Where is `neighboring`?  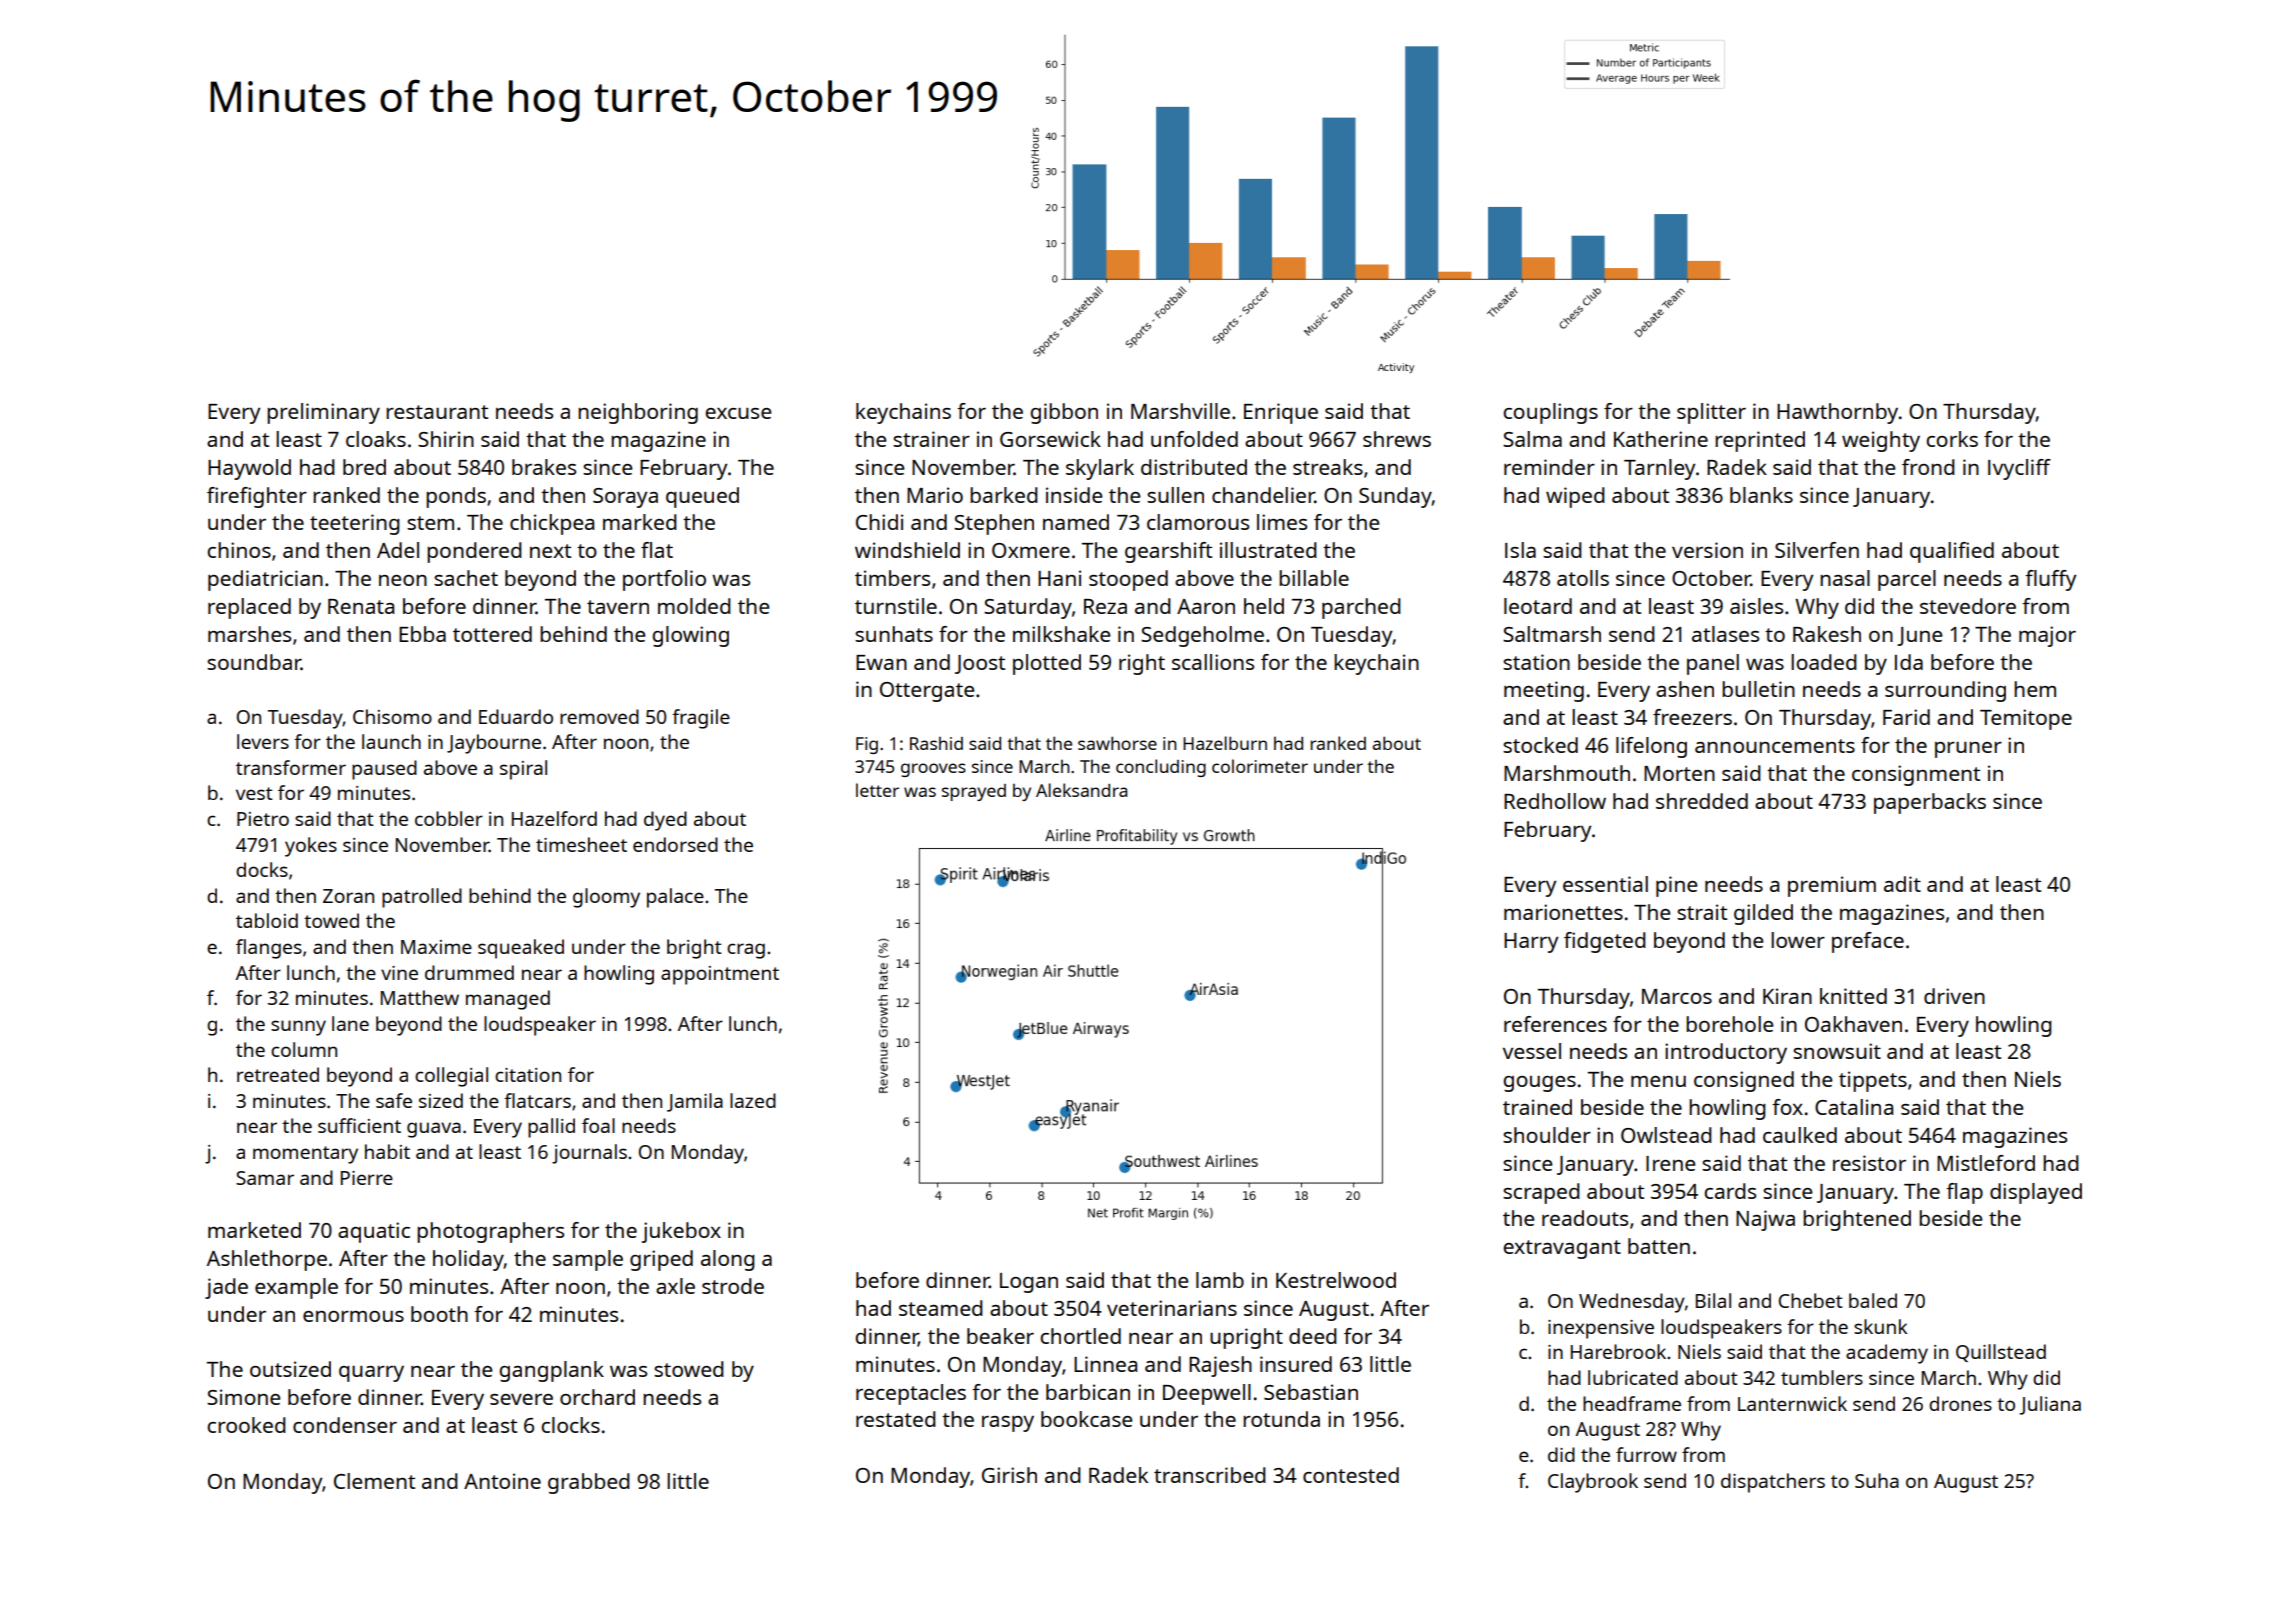
neighboring is located at coordinates (638, 413).
